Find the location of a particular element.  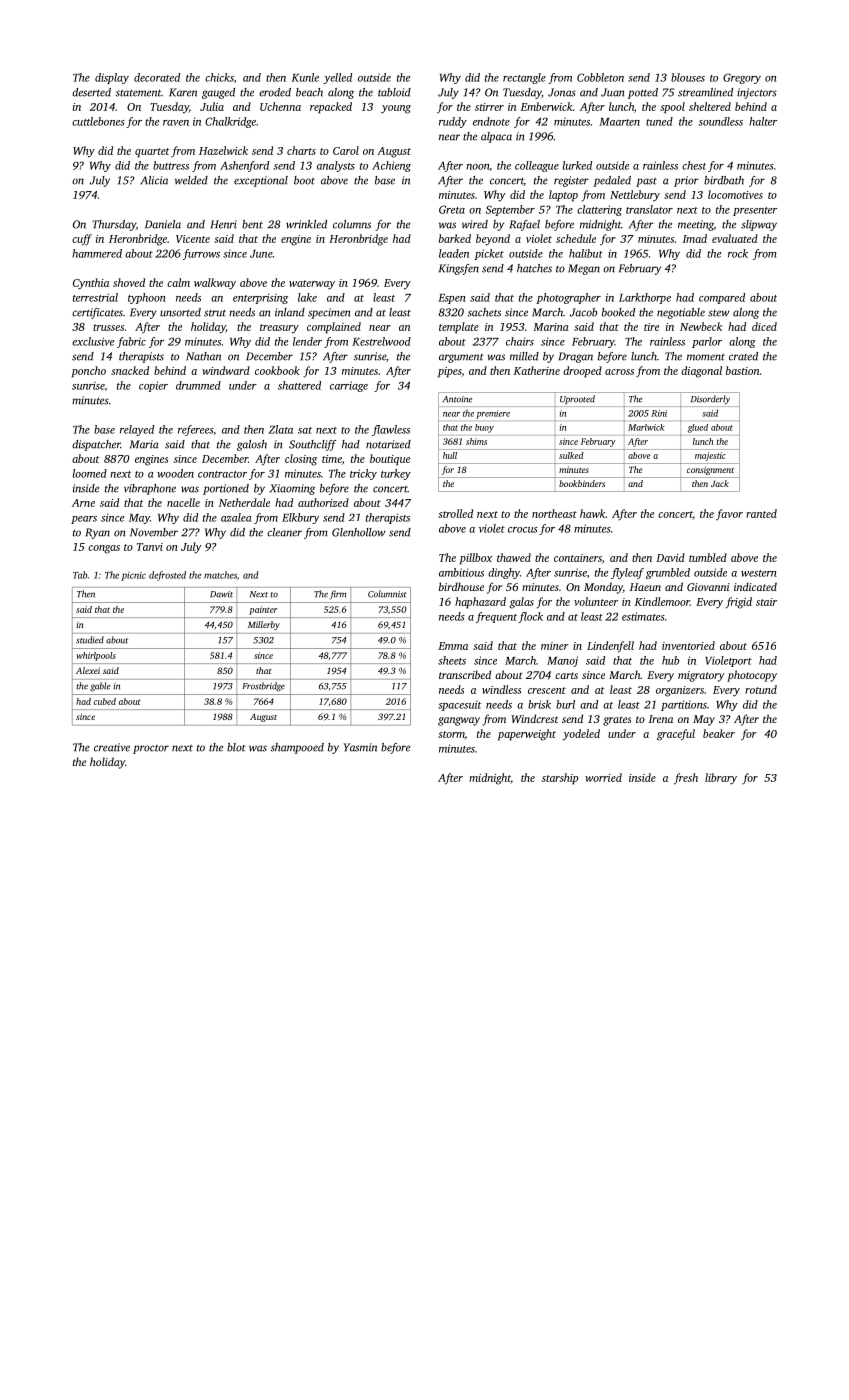

tricky is located at coordinates (363, 474).
